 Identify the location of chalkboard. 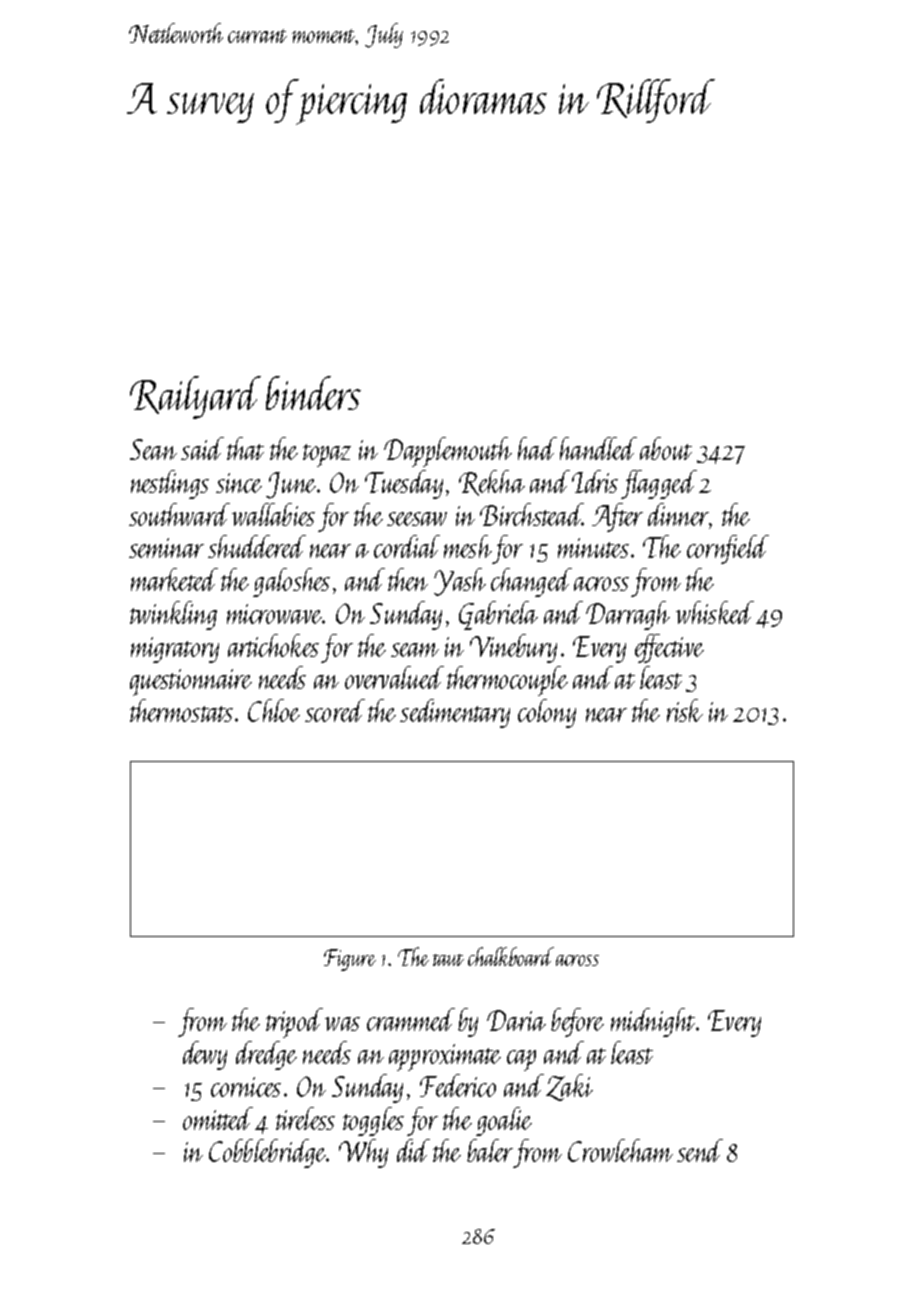
(511, 956).
